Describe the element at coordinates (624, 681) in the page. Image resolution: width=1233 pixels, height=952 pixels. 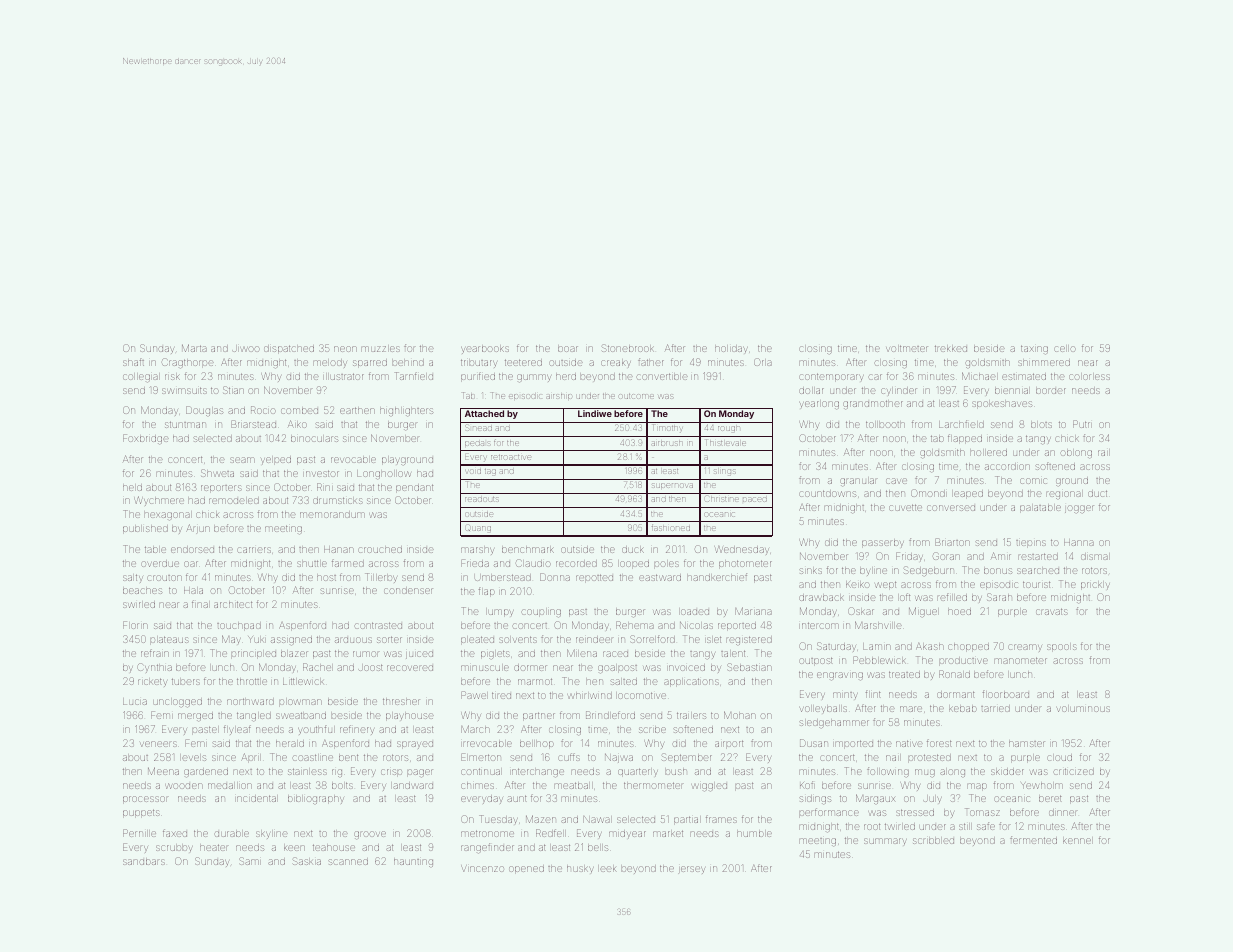
I see `salted` at that location.
